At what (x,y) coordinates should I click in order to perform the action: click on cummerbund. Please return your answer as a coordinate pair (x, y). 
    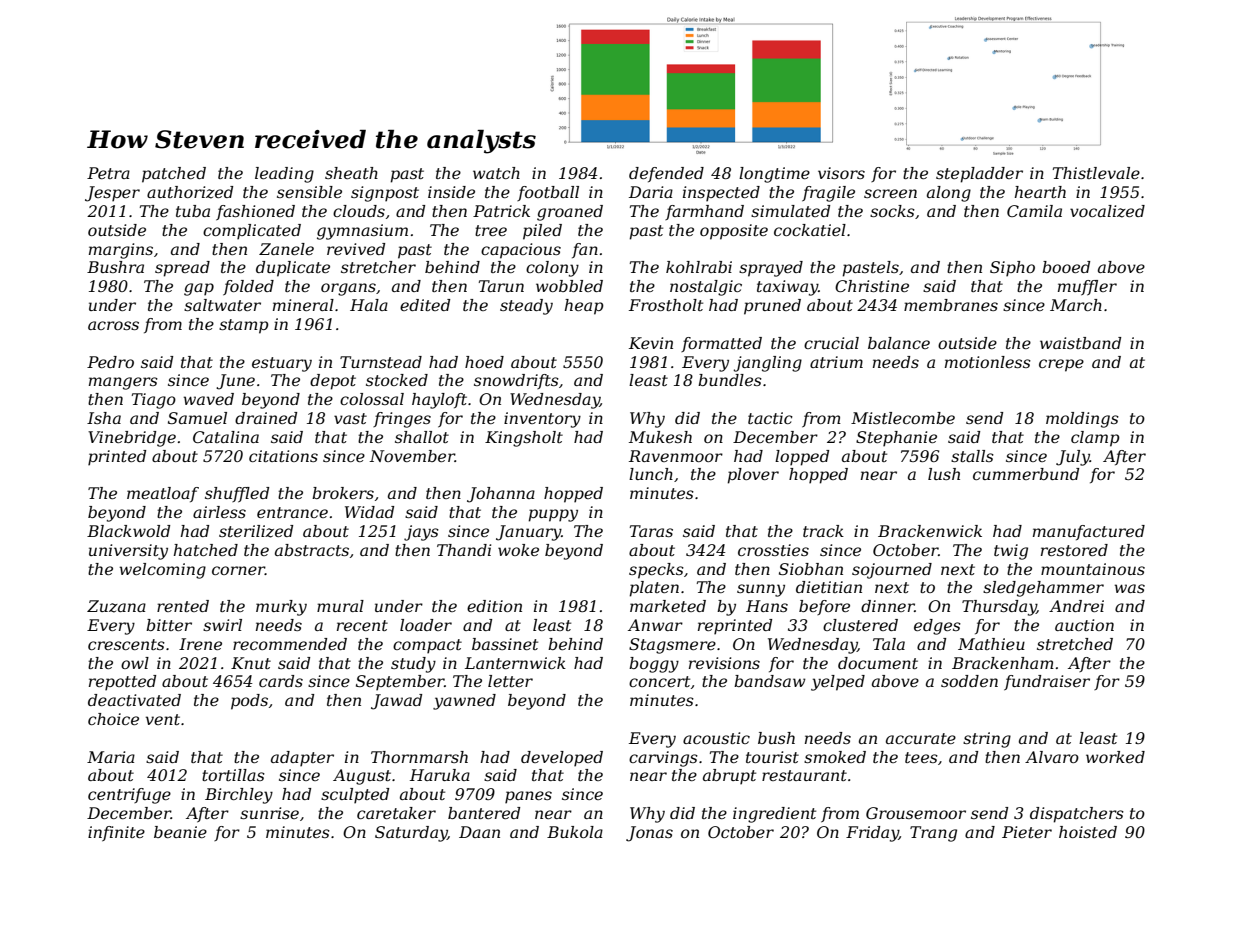
    Looking at the image, I should click on (1026, 474).
